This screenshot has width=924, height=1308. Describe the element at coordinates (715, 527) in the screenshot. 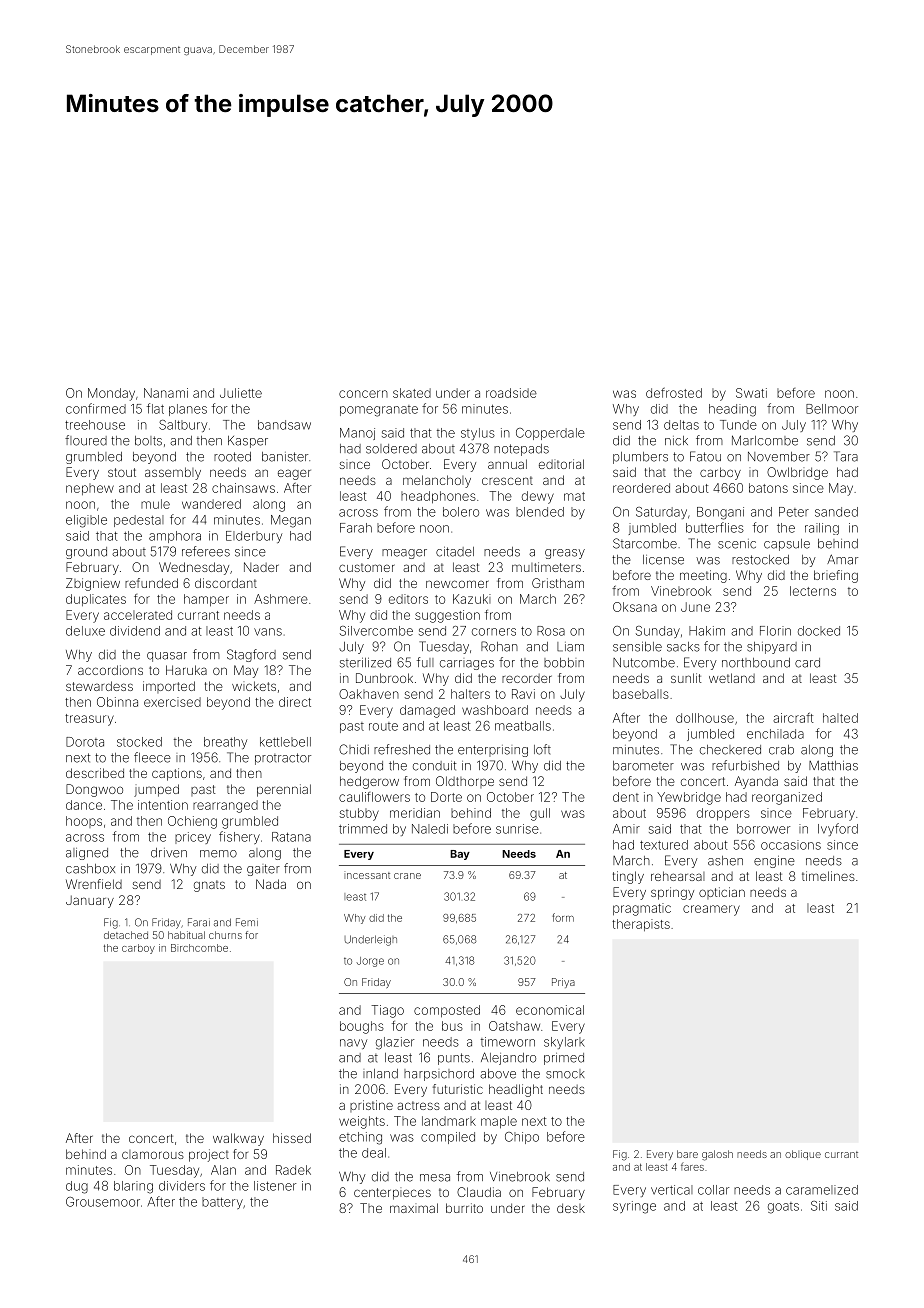

I see `butterflies` at that location.
